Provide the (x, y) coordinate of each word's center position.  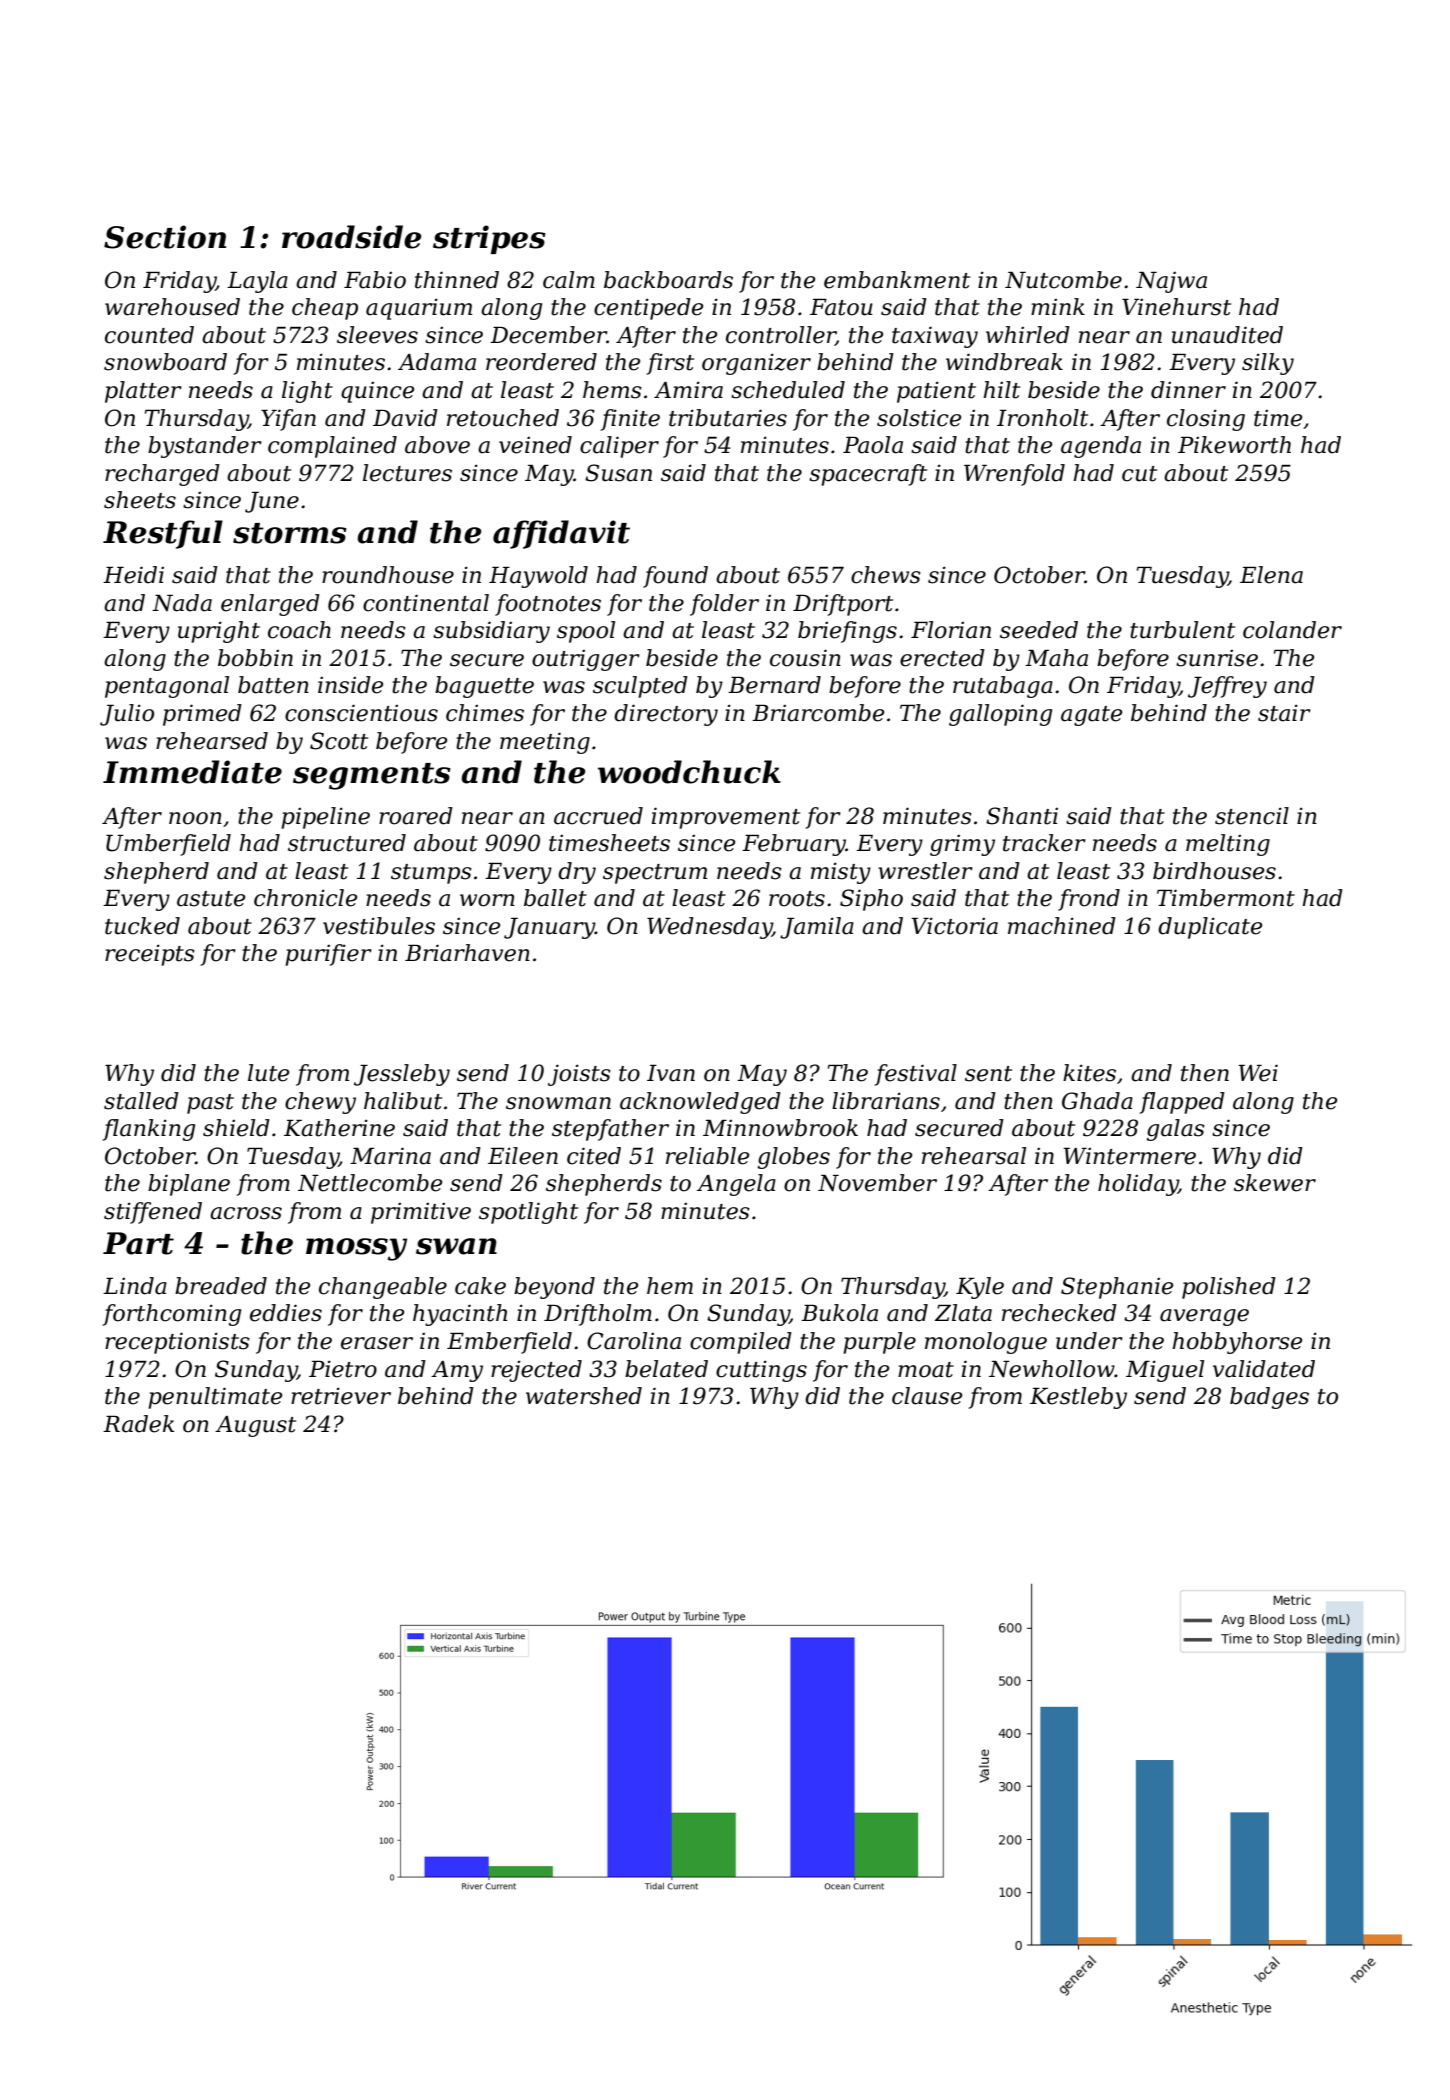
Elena (1271, 575)
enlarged (270, 605)
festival (916, 1075)
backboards (668, 280)
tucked (142, 926)
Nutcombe (1063, 280)
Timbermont (1226, 898)
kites (1089, 1073)
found (675, 577)
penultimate (215, 1398)
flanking (149, 1130)
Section (165, 237)
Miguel (1165, 1371)
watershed (584, 1396)
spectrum (655, 874)
